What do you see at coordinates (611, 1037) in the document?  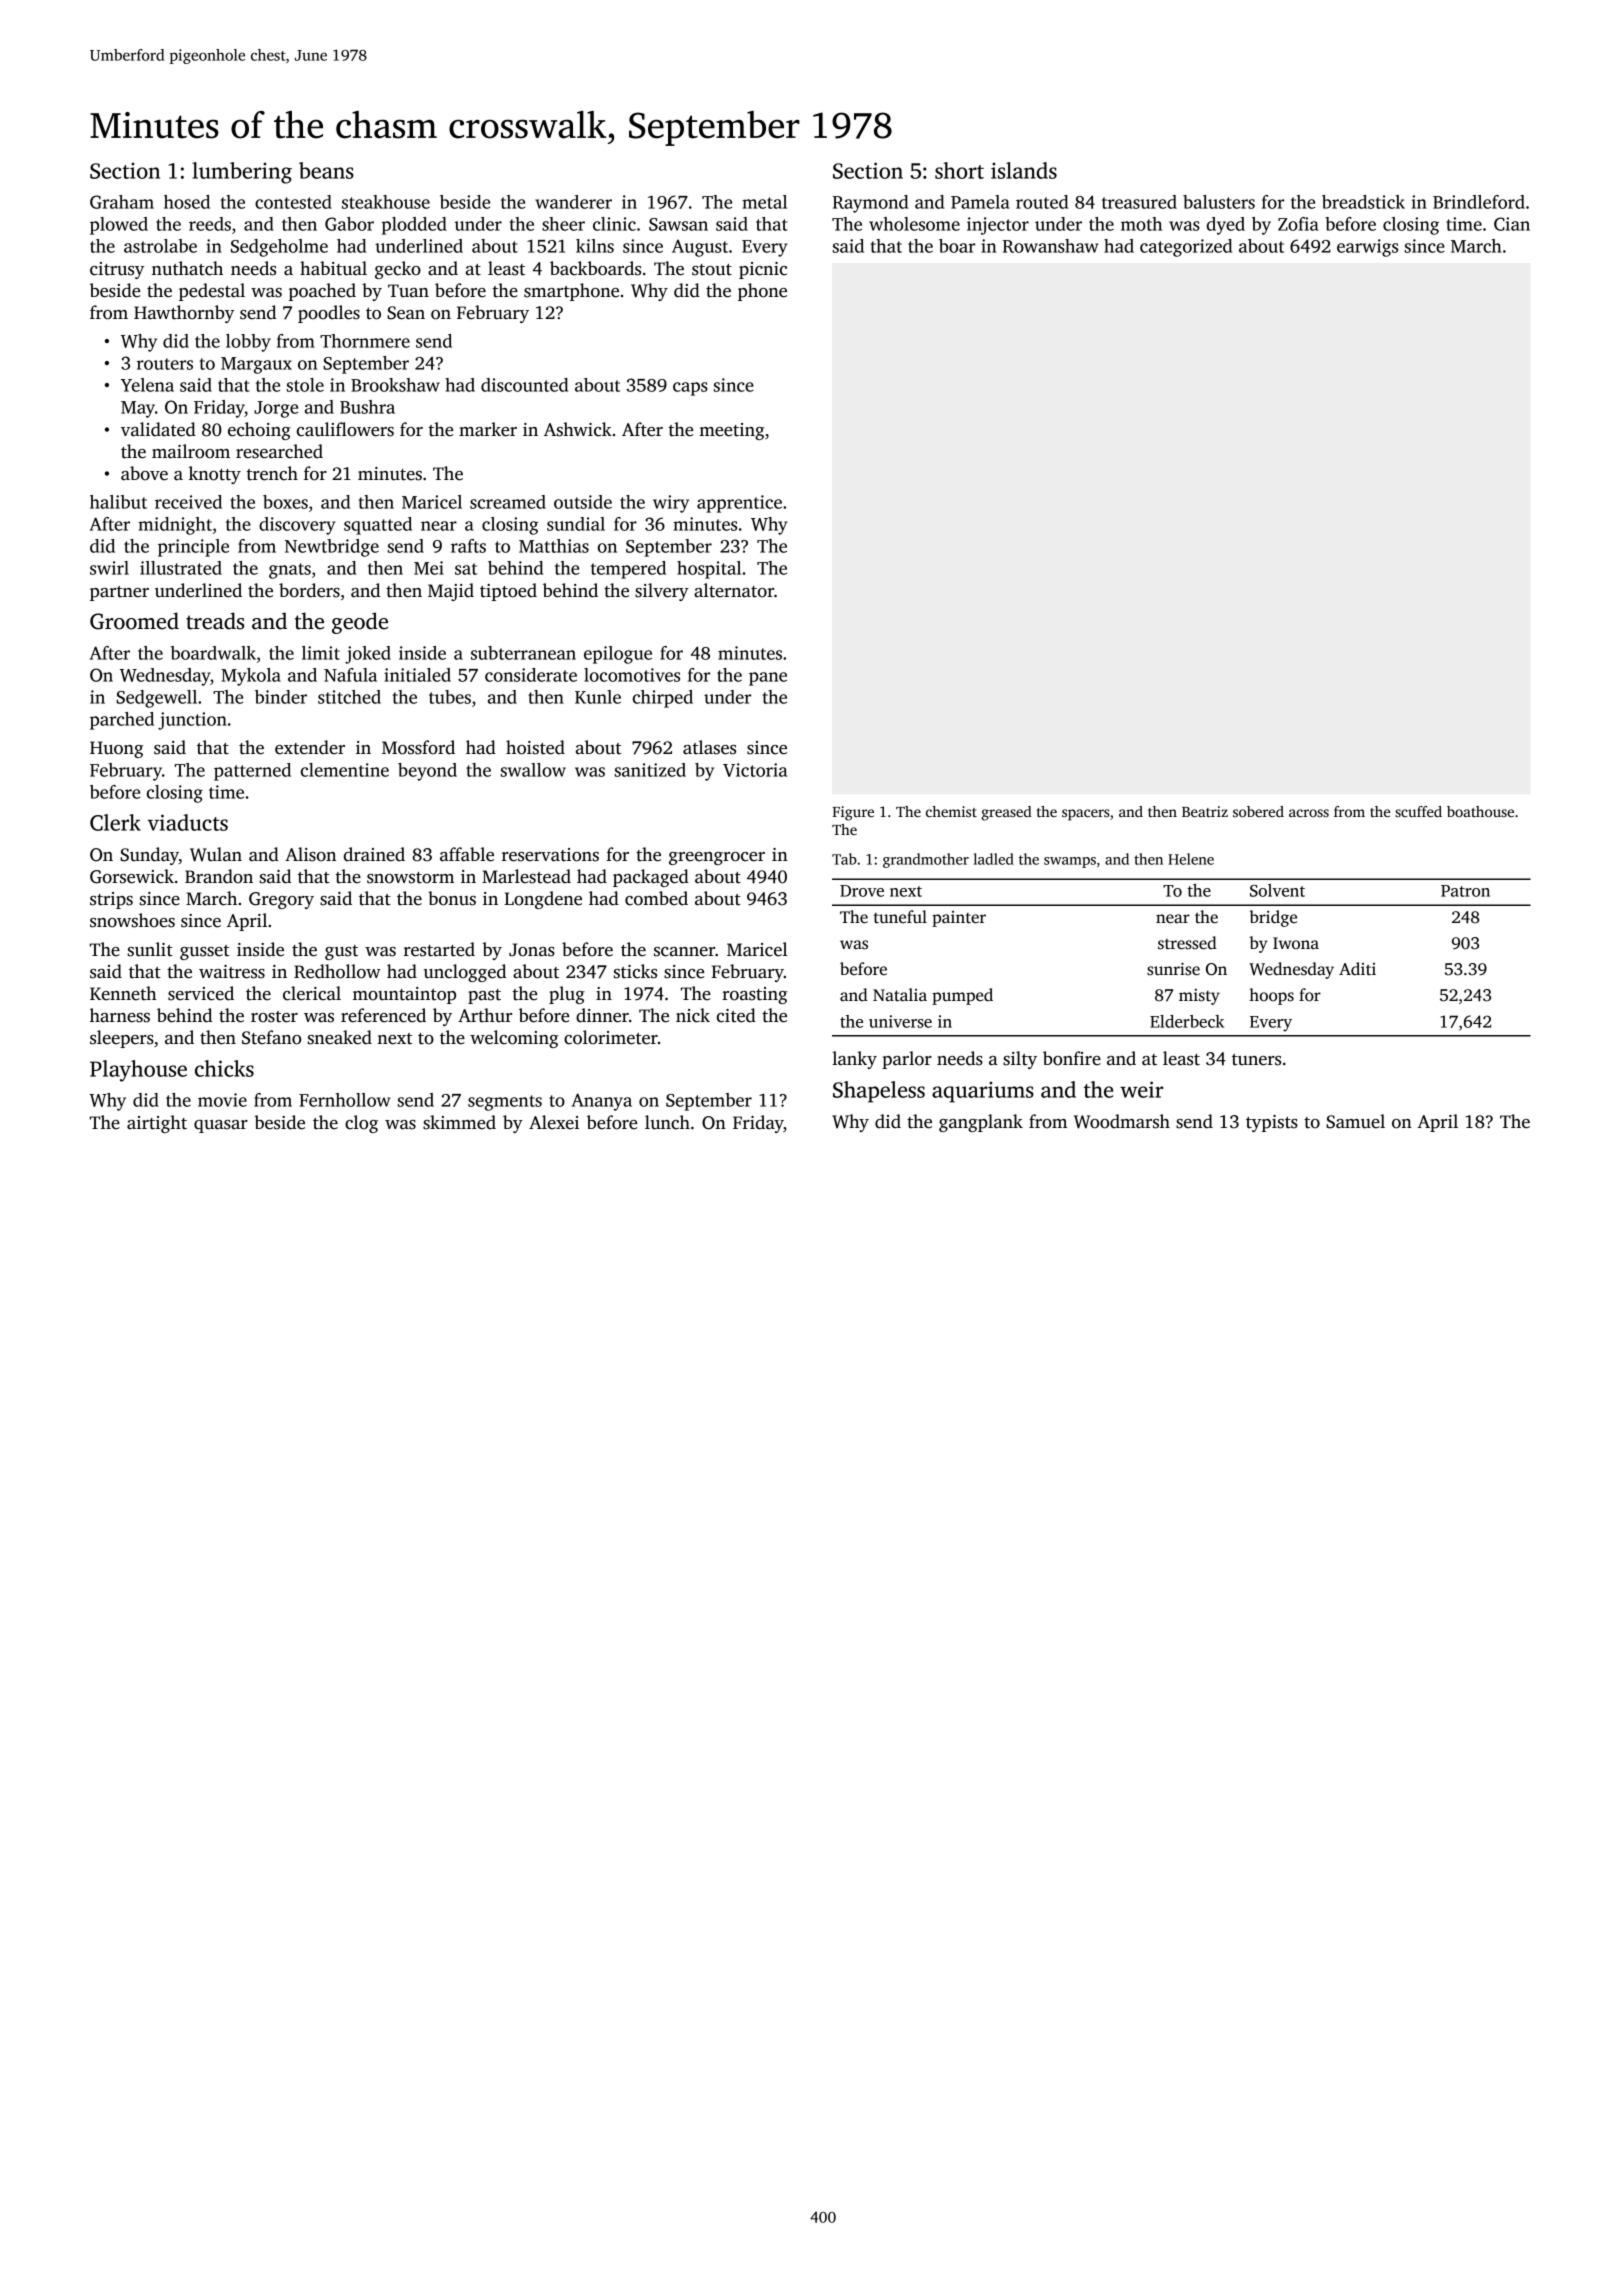 I see `colorimeter` at bounding box center [611, 1037].
